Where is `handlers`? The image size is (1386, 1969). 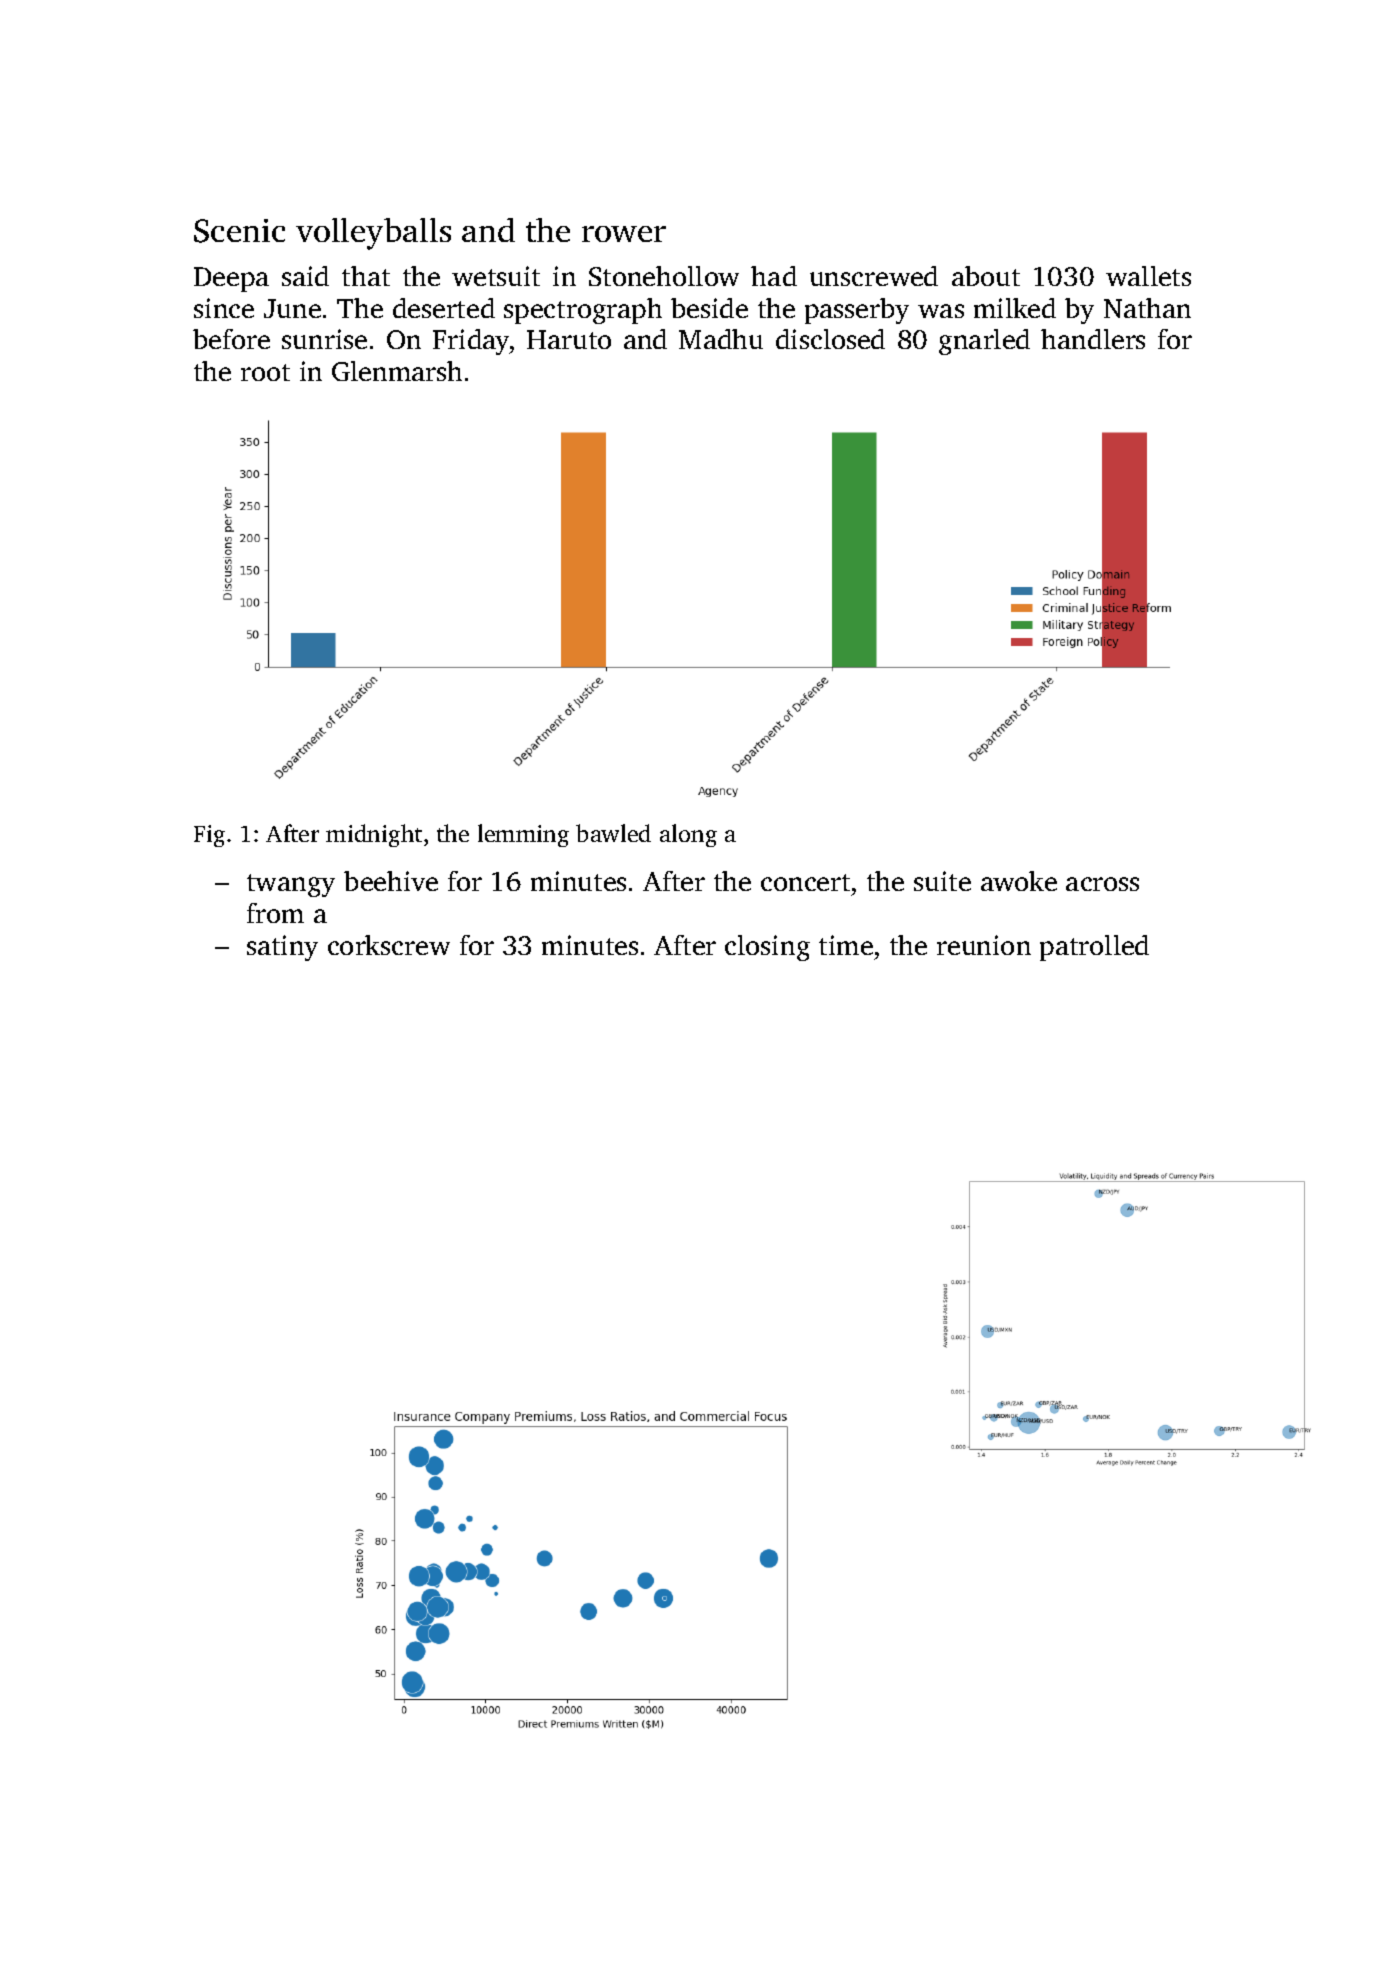
handlers is located at coordinates (1093, 339).
